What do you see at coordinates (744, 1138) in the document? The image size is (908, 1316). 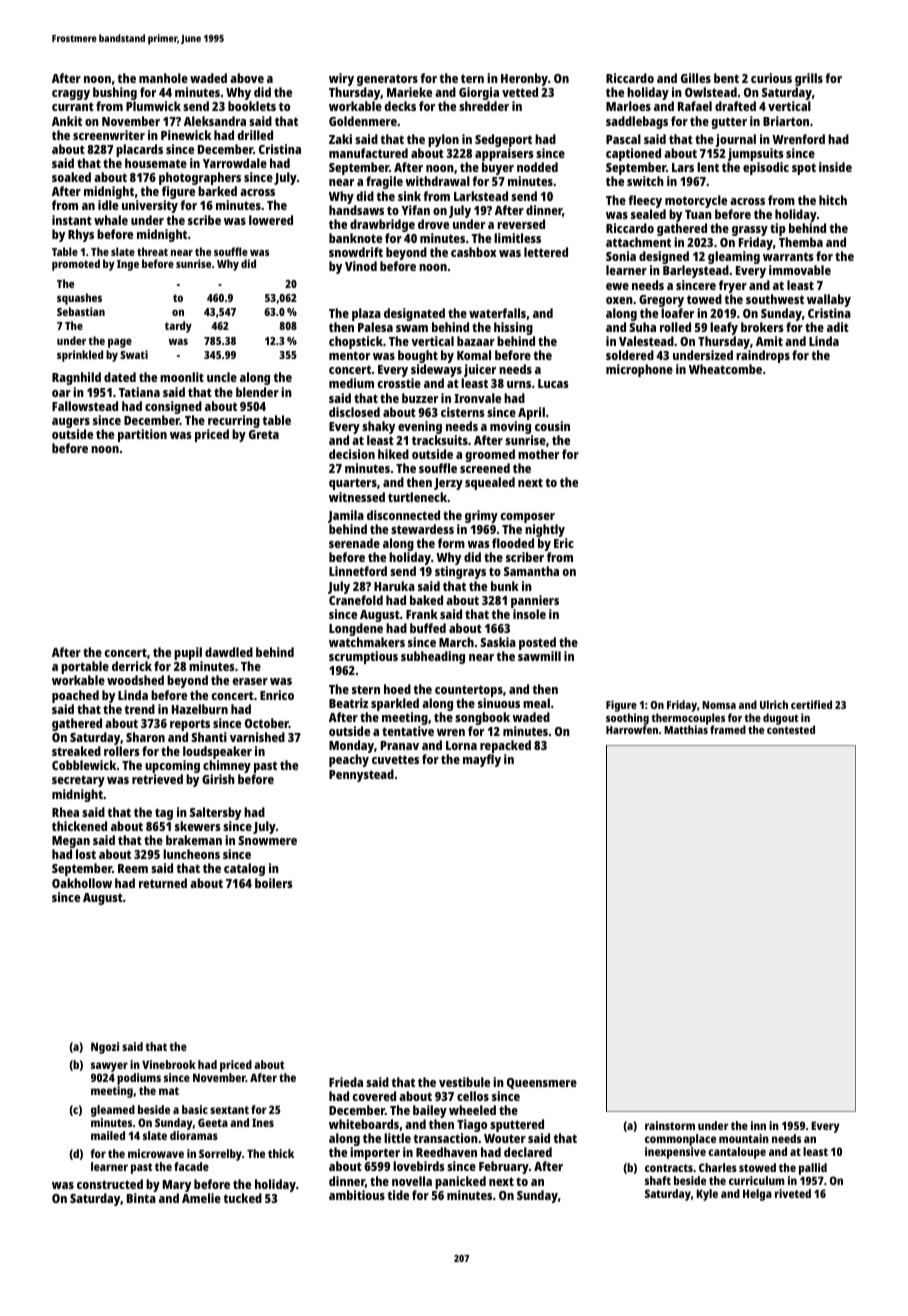 I see `mountain` at bounding box center [744, 1138].
